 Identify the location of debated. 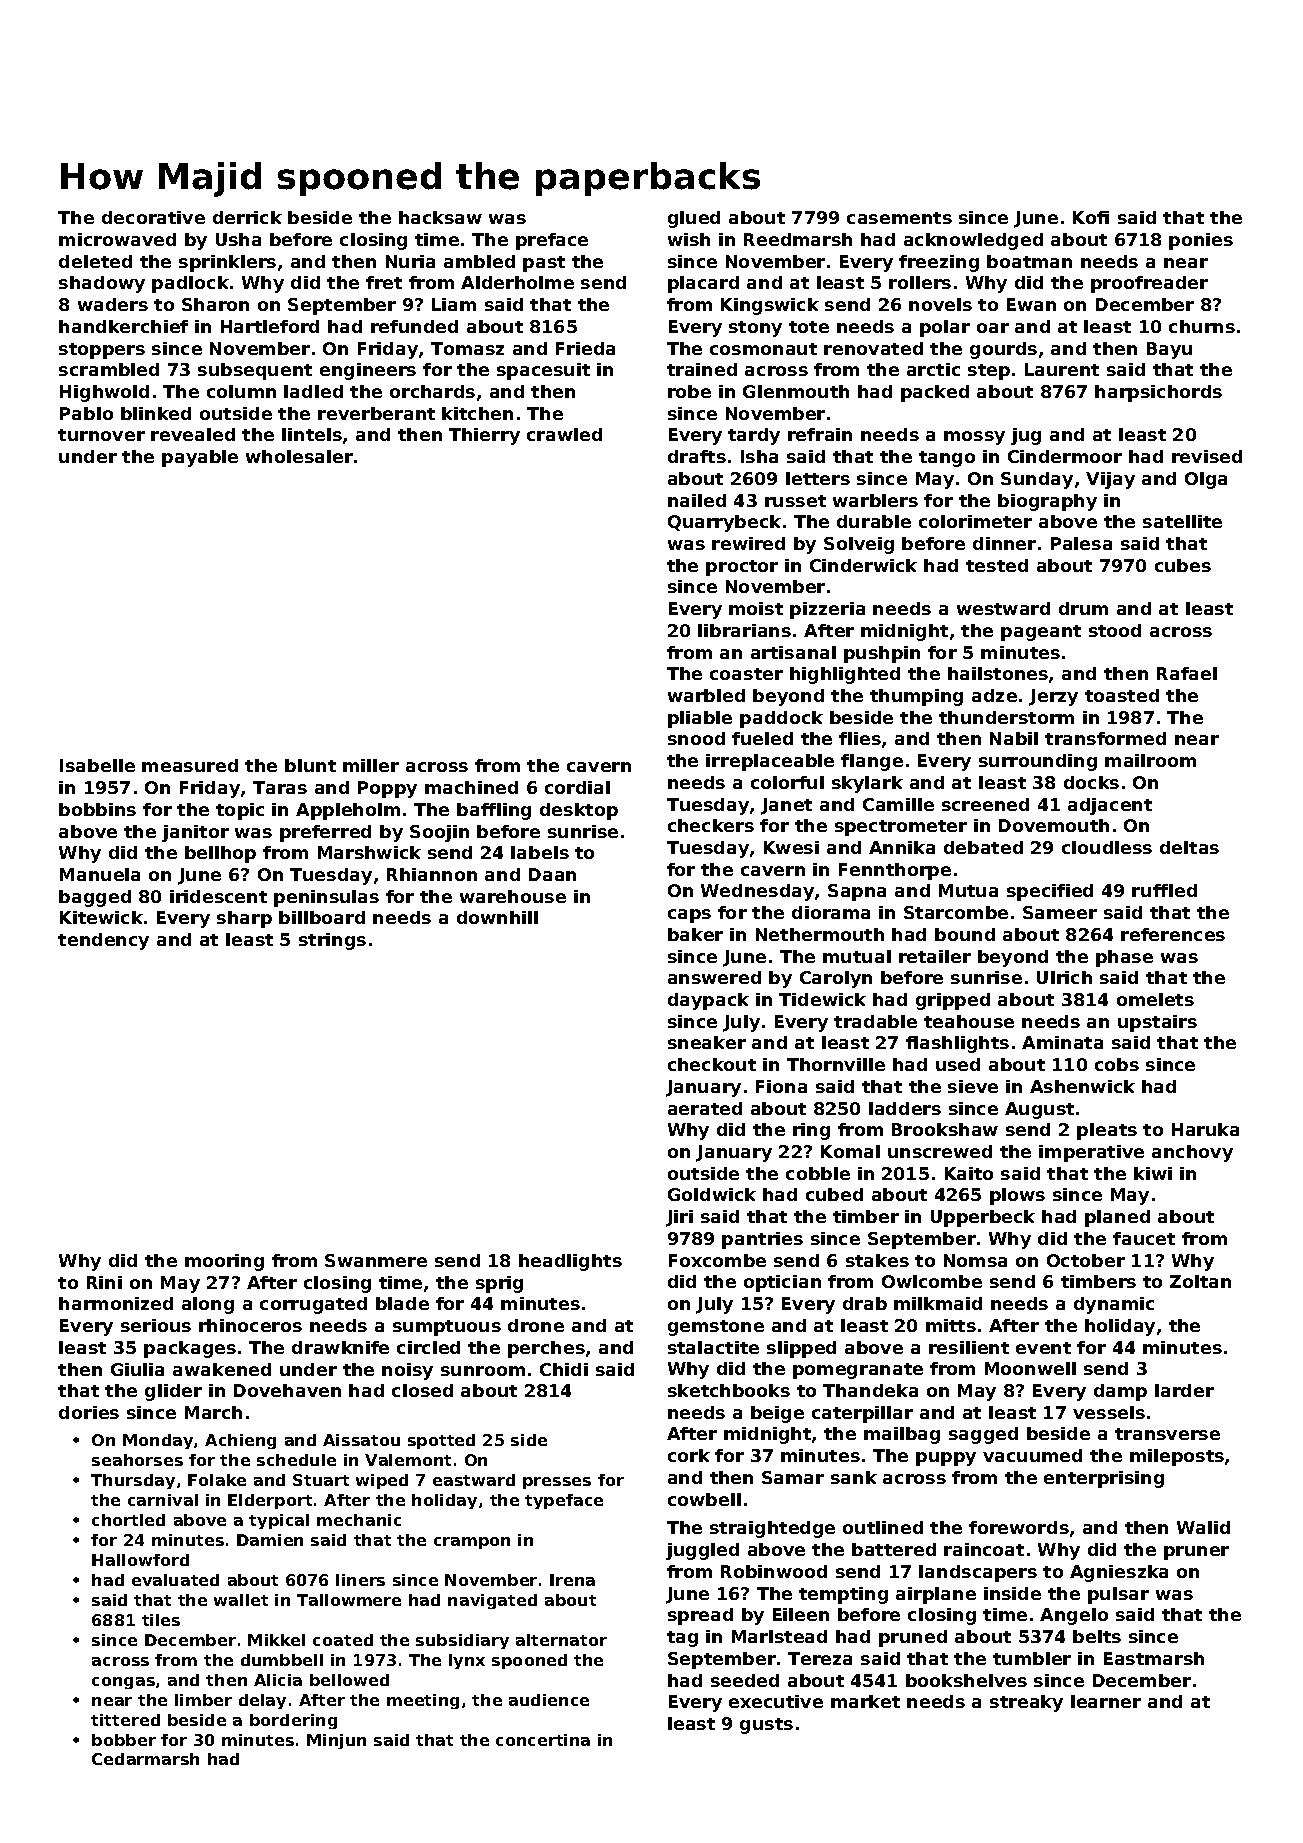
(983, 847).
